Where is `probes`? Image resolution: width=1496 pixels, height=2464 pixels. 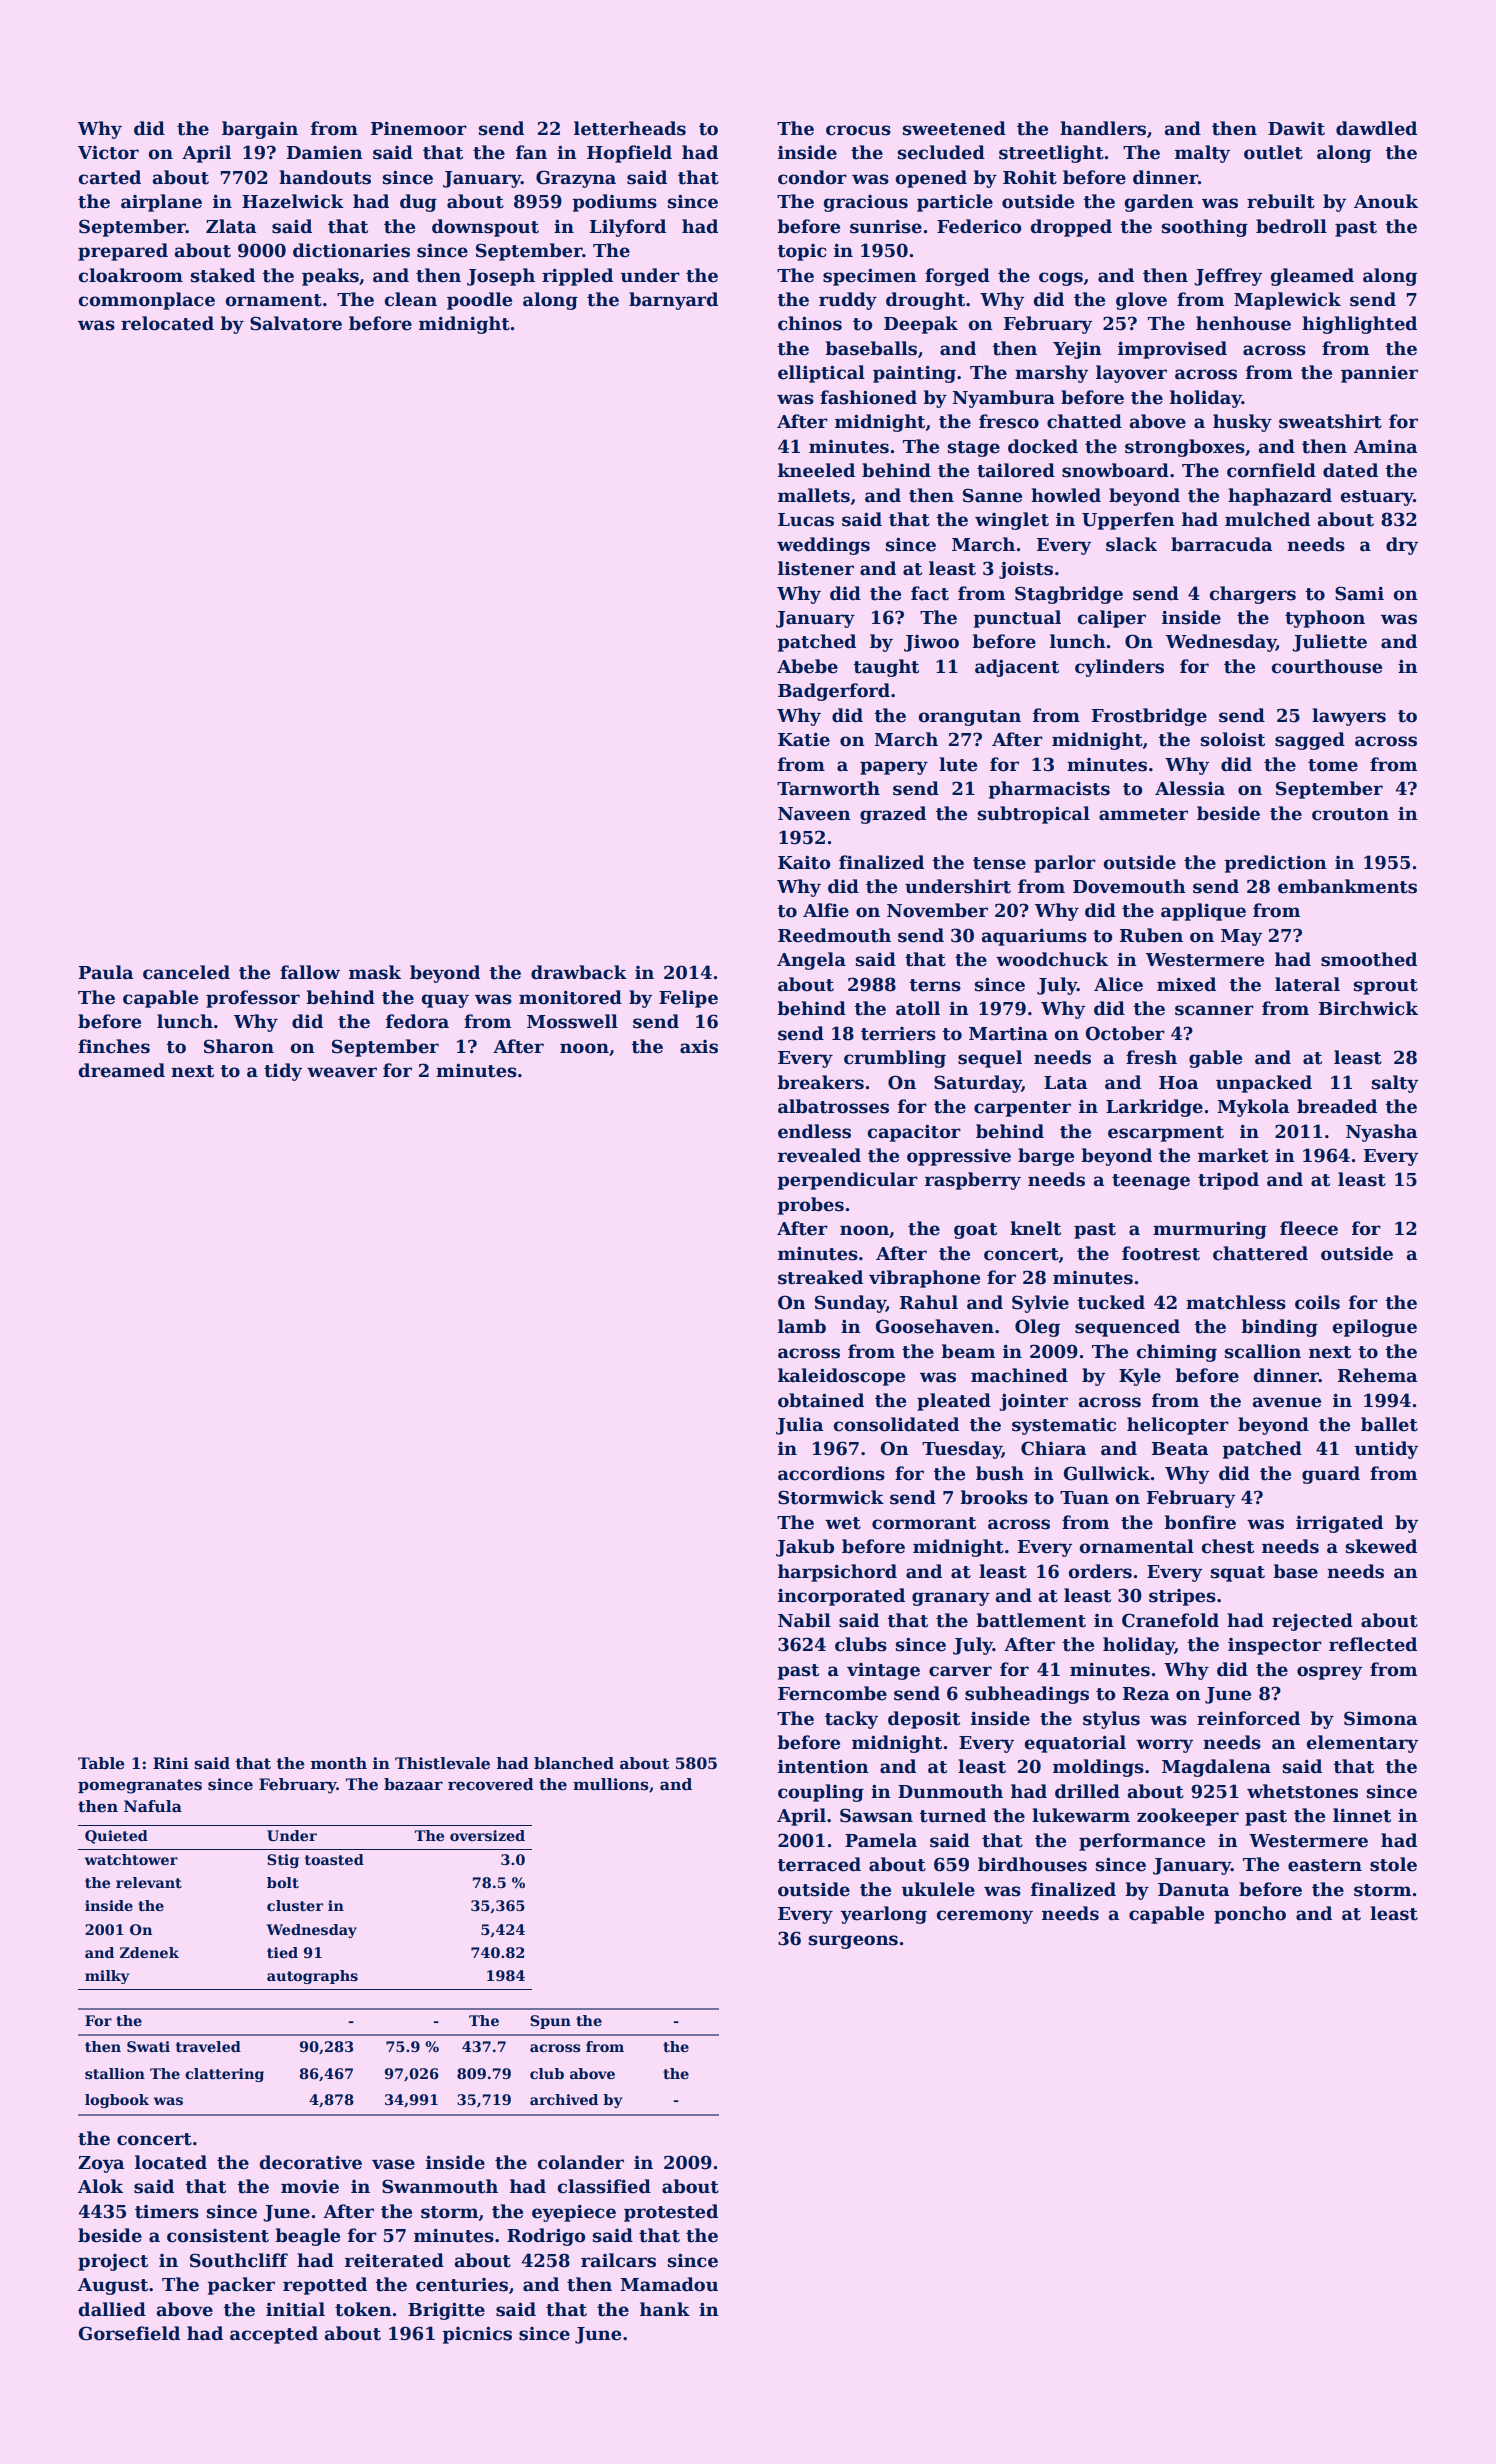
probes is located at coordinates (811, 1206).
